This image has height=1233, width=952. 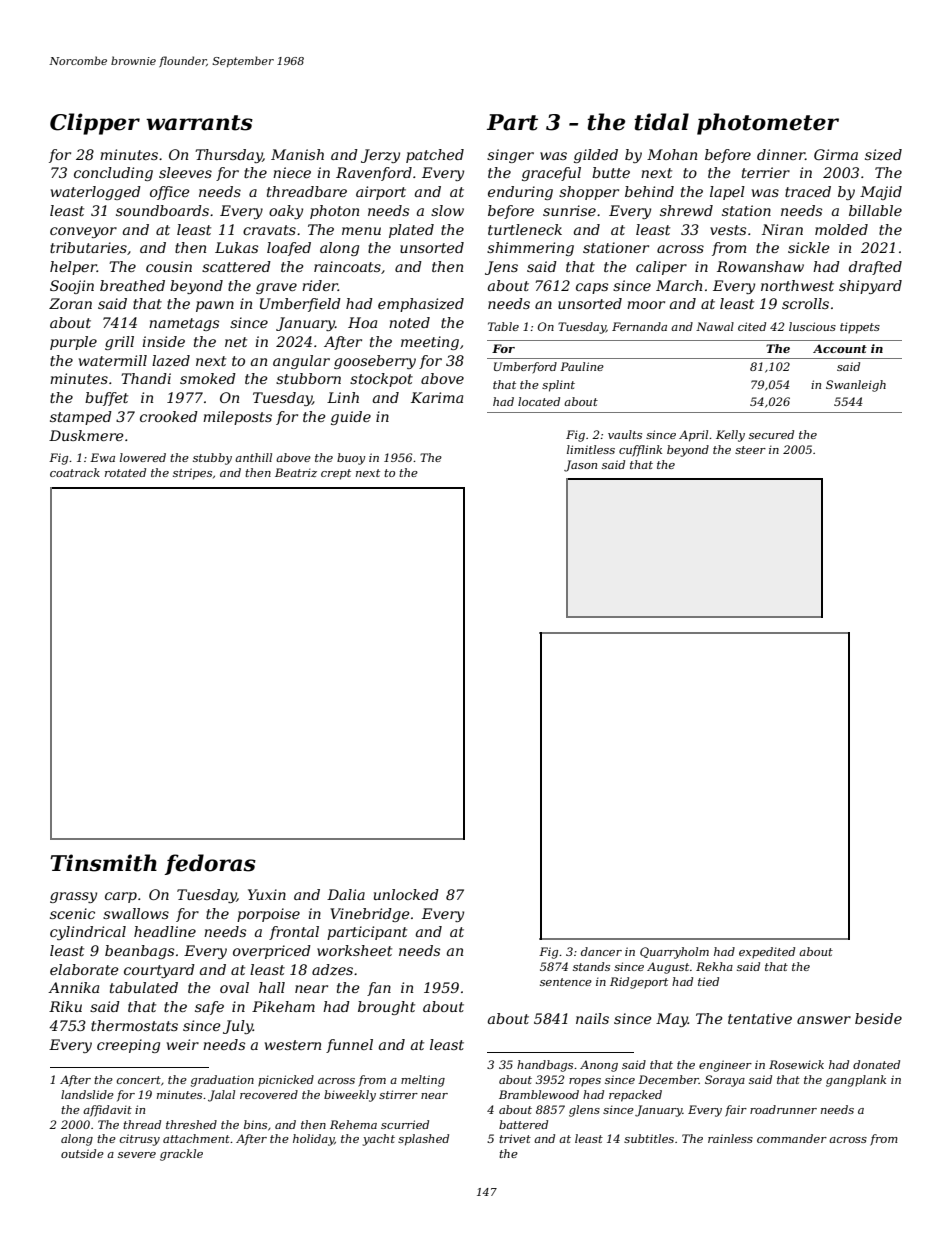 What do you see at coordinates (545, 1066) in the image?
I see `handbags` at bounding box center [545, 1066].
